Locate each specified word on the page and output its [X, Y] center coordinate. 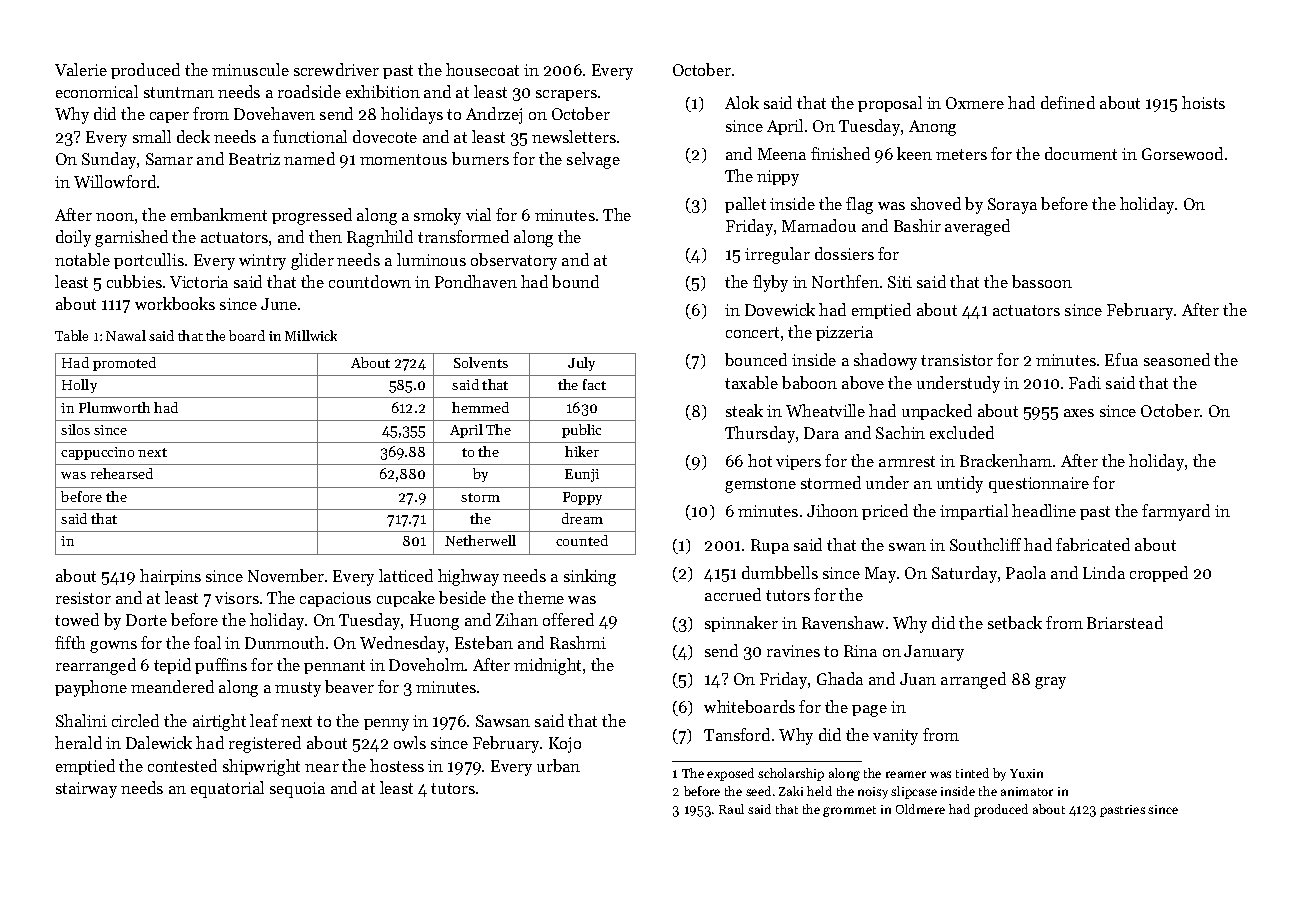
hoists [1203, 102]
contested [182, 765]
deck [193, 136]
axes [1079, 413]
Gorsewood [1182, 153]
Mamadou [819, 225]
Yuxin [1026, 773]
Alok [742, 102]
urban [558, 765]
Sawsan [503, 721]
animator [1027, 791]
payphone [91, 688]
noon [115, 217]
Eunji [582, 475]
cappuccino [97, 453]
